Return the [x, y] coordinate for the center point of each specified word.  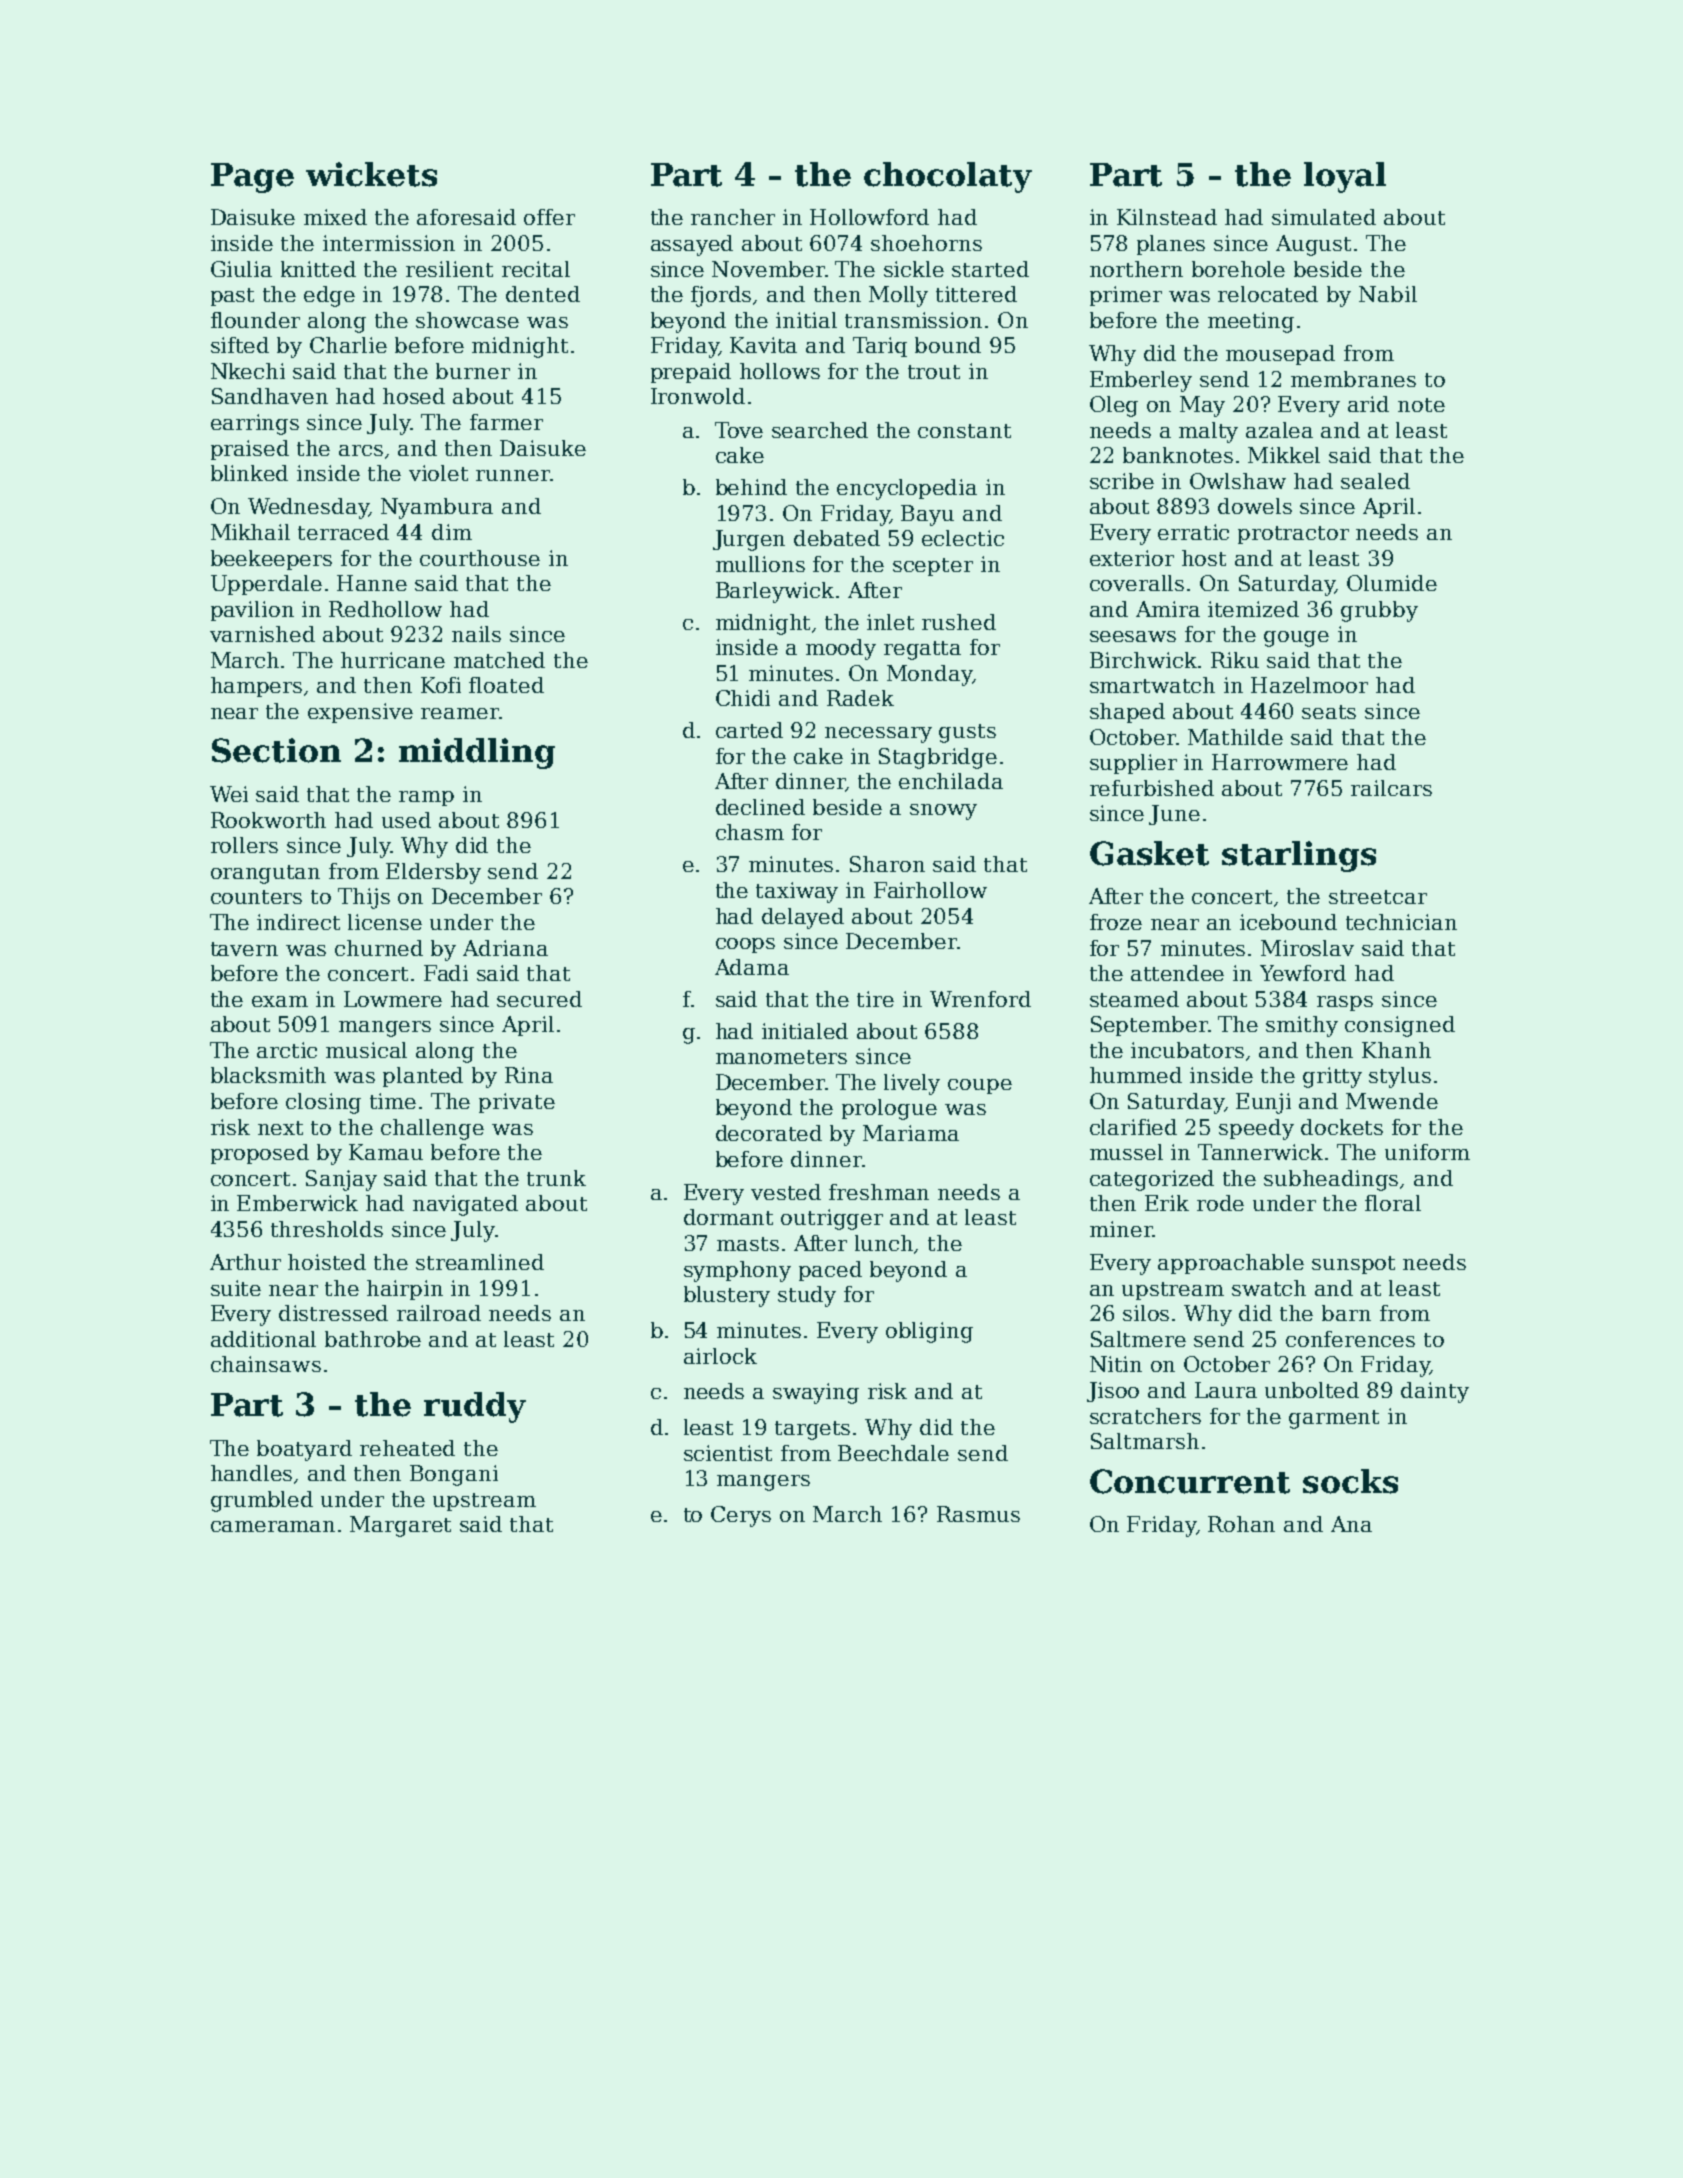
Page [252, 178]
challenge [432, 1129]
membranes [1353, 379]
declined [760, 807]
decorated [769, 1133]
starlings [1299, 856]
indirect [298, 922]
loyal [1345, 177]
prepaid [691, 373]
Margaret [400, 1526]
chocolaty [948, 177]
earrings [255, 424]
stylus [1400, 1077]
